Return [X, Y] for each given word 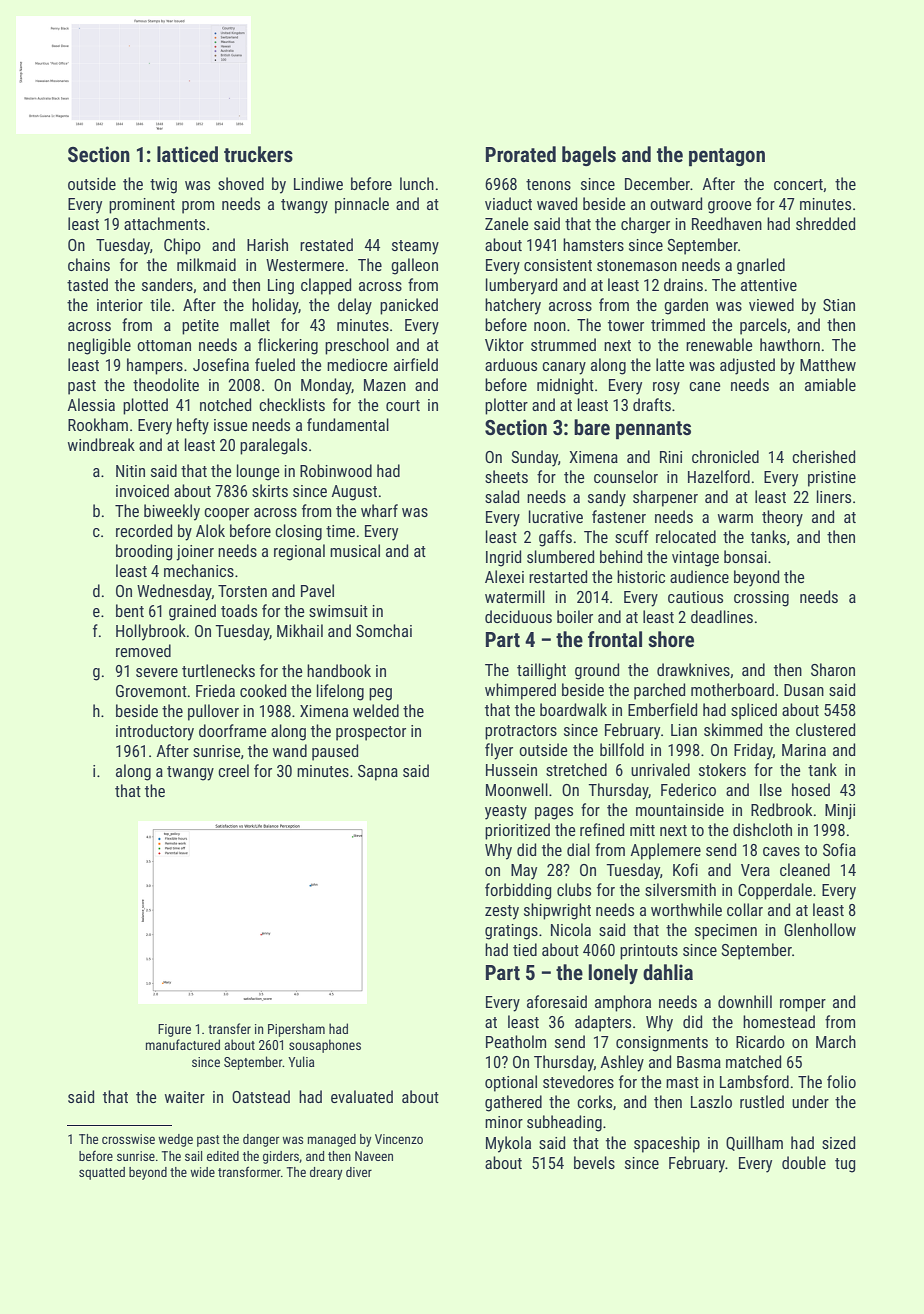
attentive [769, 285]
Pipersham [296, 1030]
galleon [414, 266]
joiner [195, 553]
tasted [87, 284]
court [403, 405]
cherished [823, 456]
